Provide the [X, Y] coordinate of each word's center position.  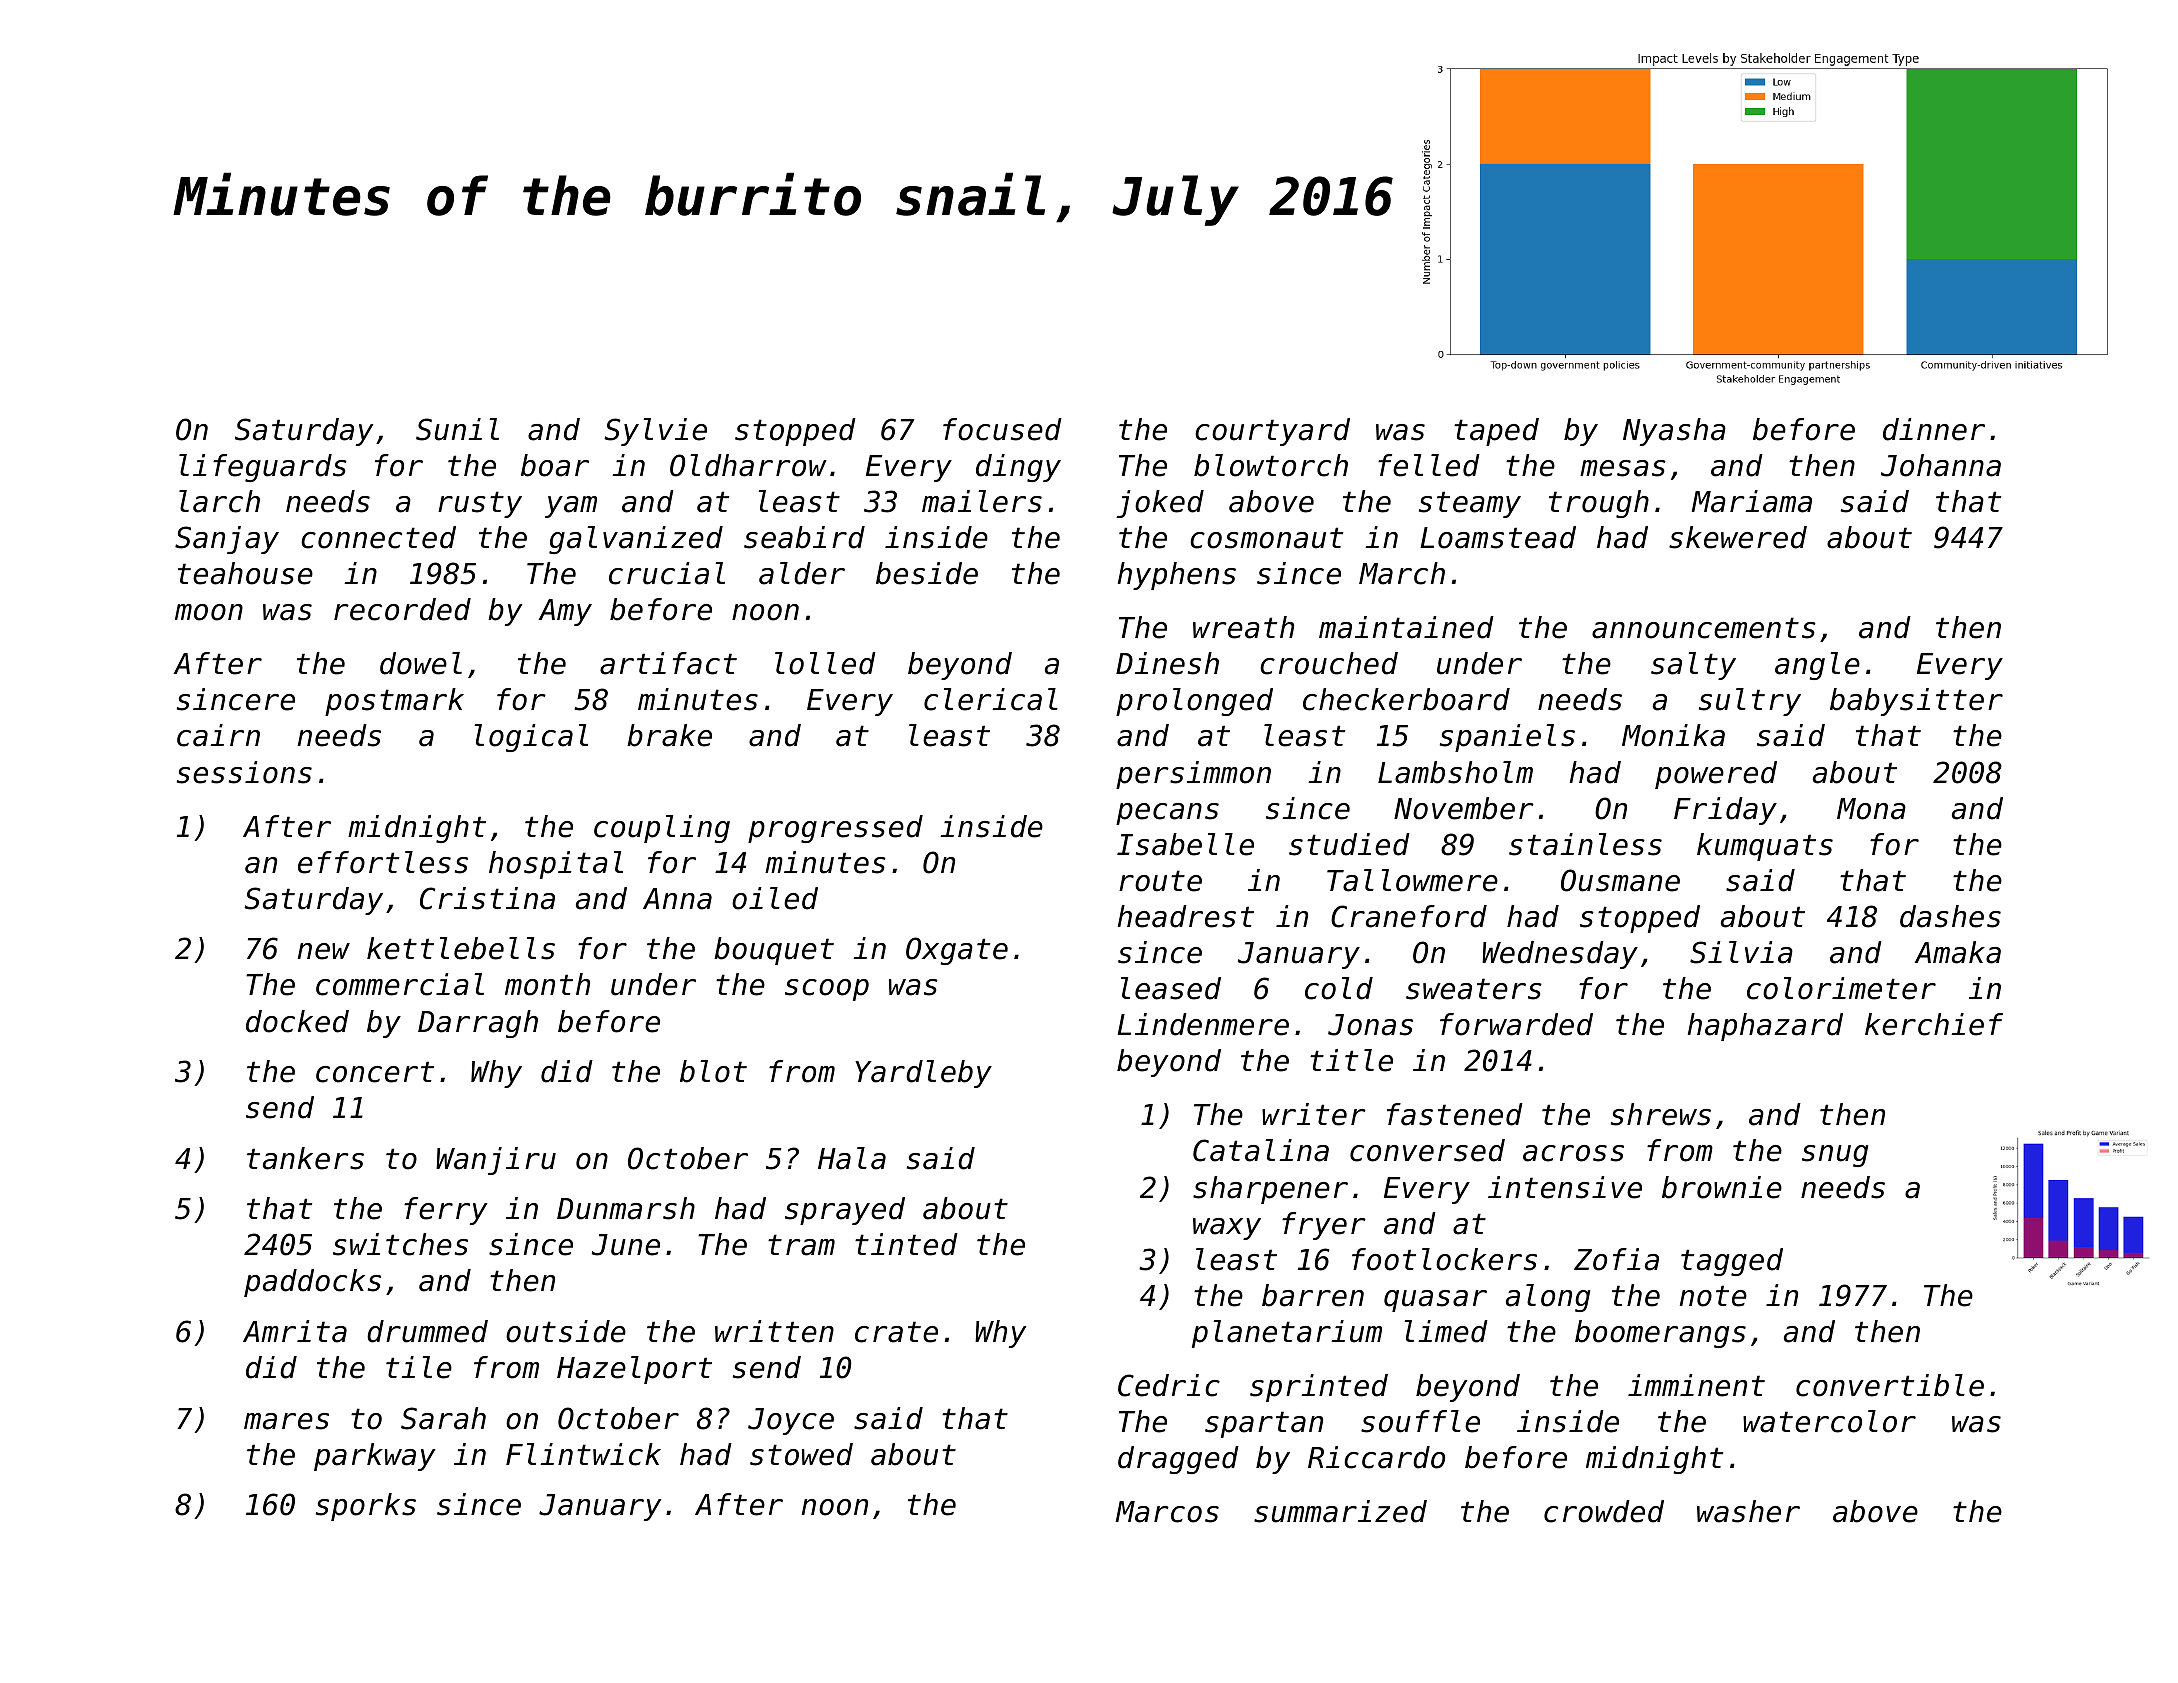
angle [1817, 666]
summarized [1340, 1511]
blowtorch [1271, 465]
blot [713, 1071]
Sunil [457, 429]
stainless [1585, 844]
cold [1339, 988]
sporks [366, 1507]
